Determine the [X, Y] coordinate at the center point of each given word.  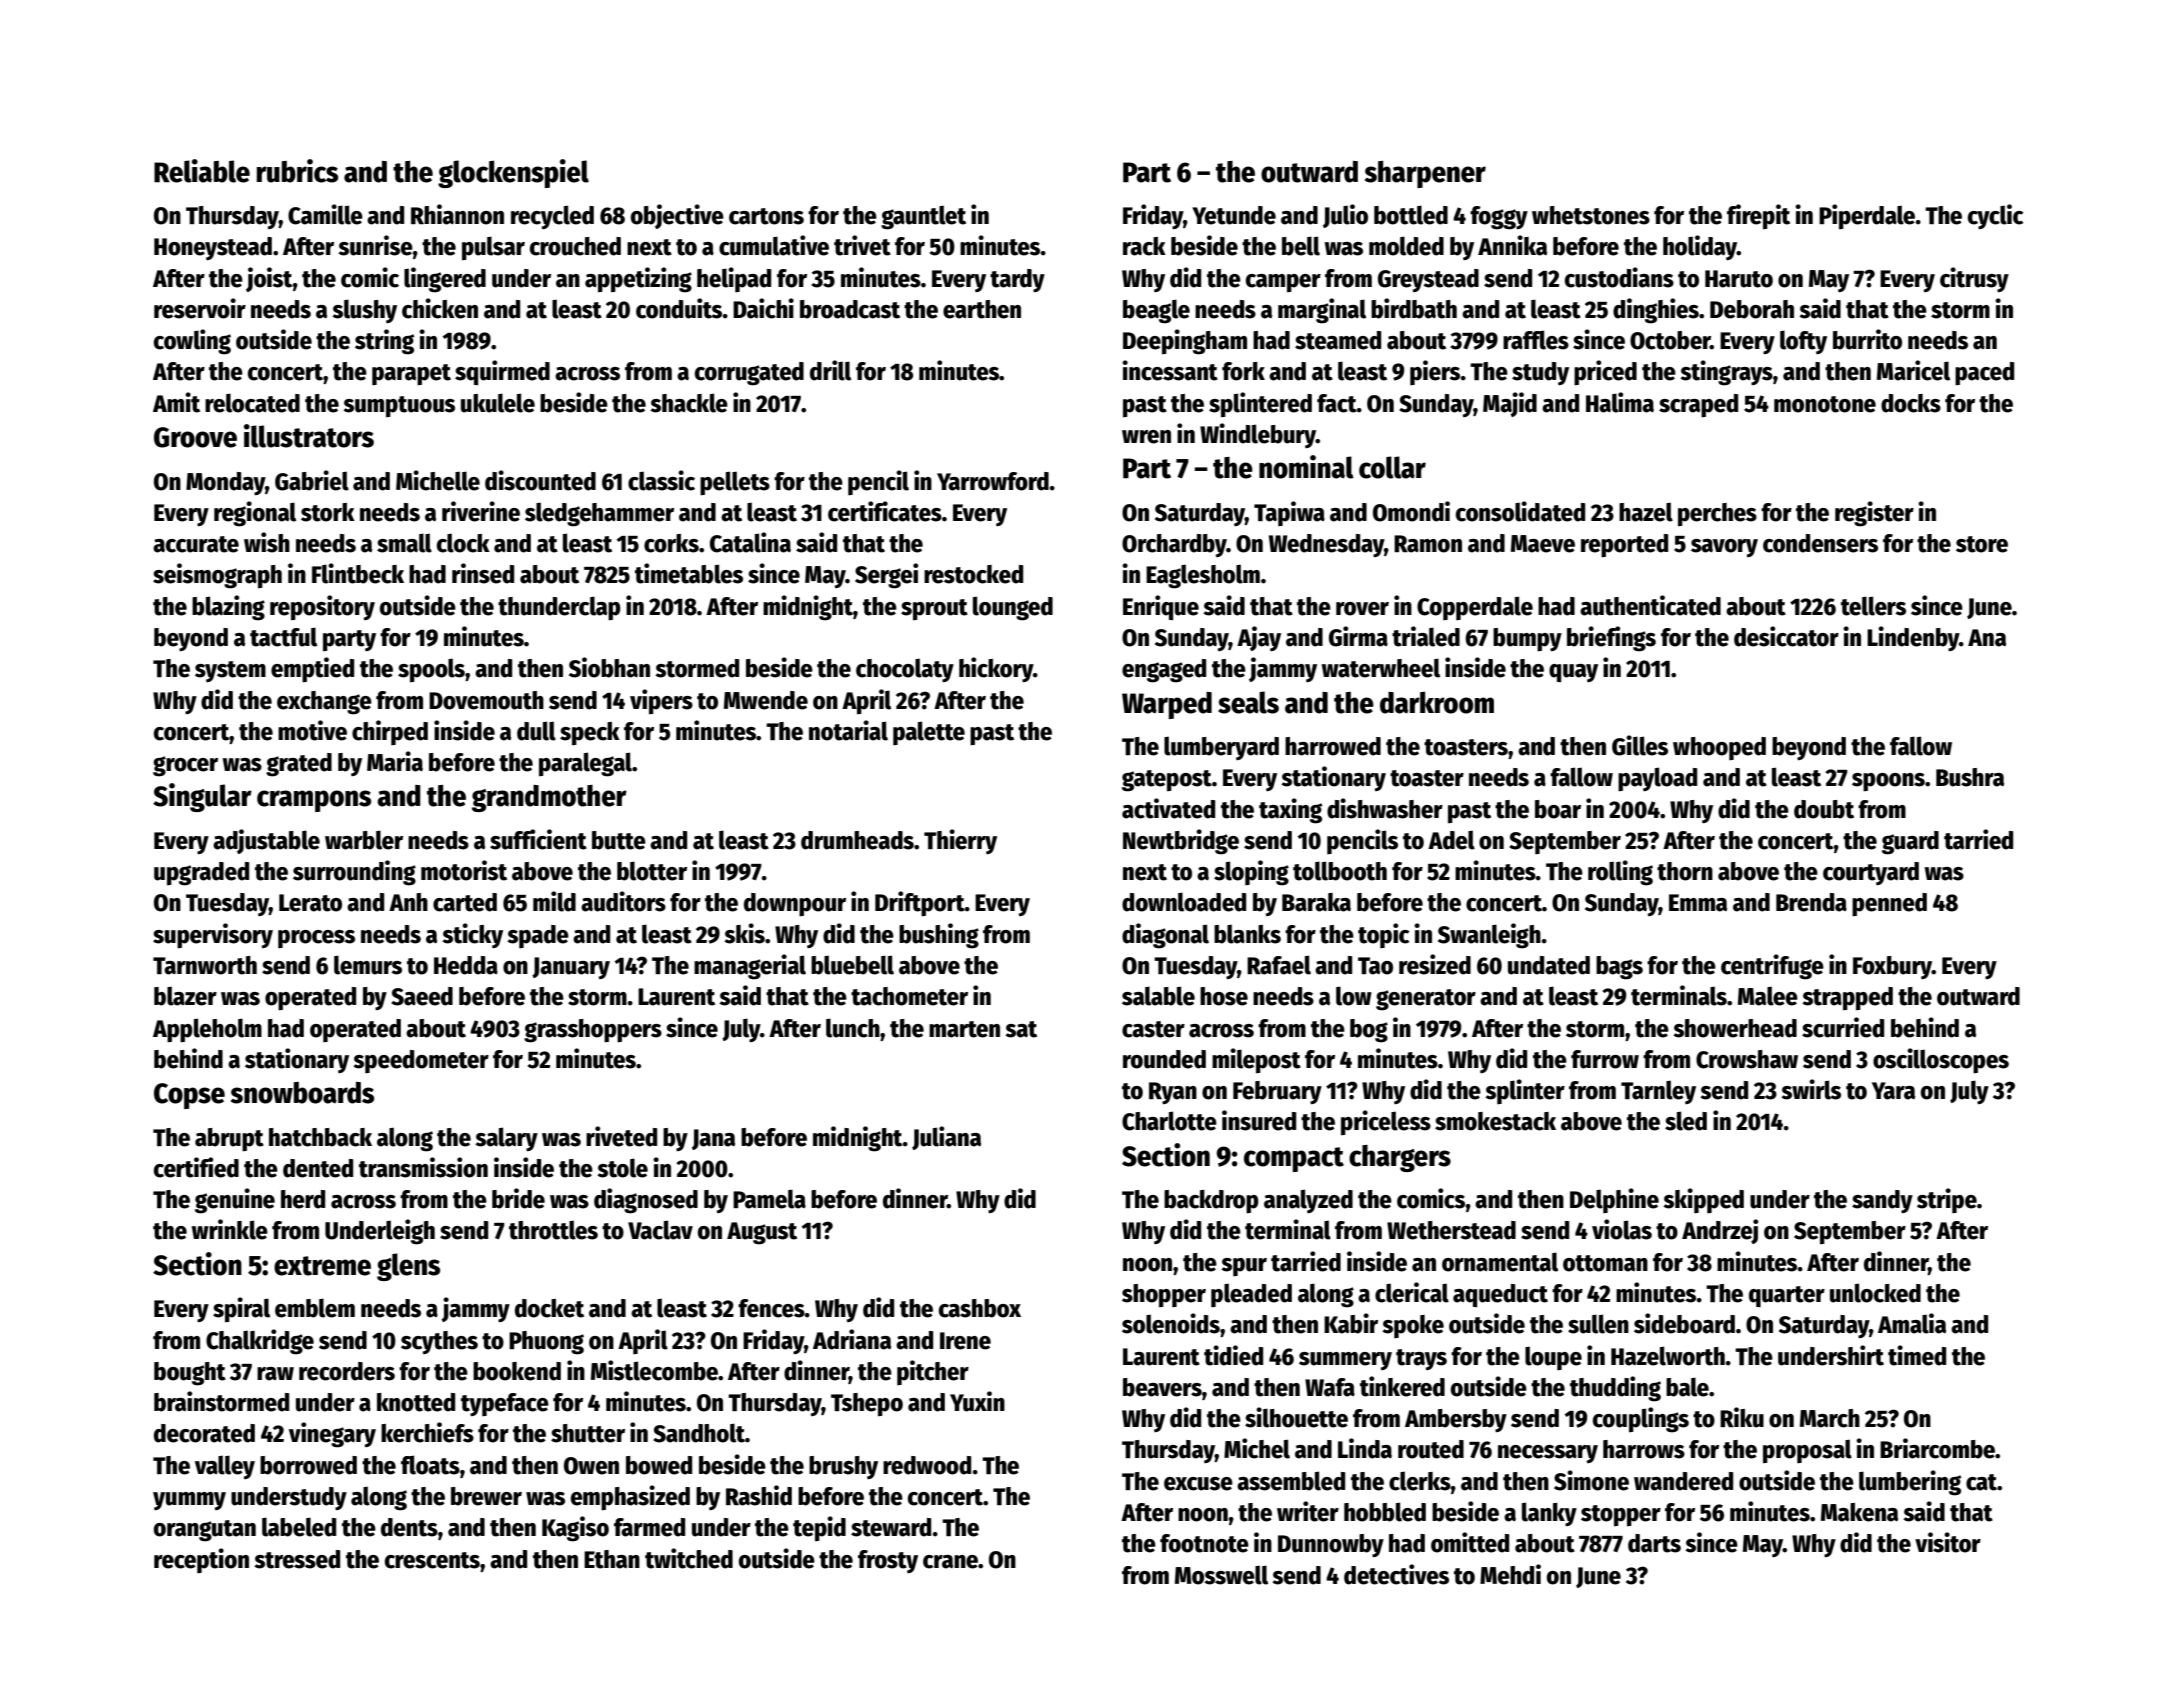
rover [1362, 609]
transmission [423, 1167]
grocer [185, 766]
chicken [440, 308]
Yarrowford [993, 481]
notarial [848, 730]
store [1982, 544]
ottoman [1605, 1263]
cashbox [980, 1308]
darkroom [1437, 702]
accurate [196, 544]
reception [201, 1560]
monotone [1825, 404]
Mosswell [1221, 1575]
